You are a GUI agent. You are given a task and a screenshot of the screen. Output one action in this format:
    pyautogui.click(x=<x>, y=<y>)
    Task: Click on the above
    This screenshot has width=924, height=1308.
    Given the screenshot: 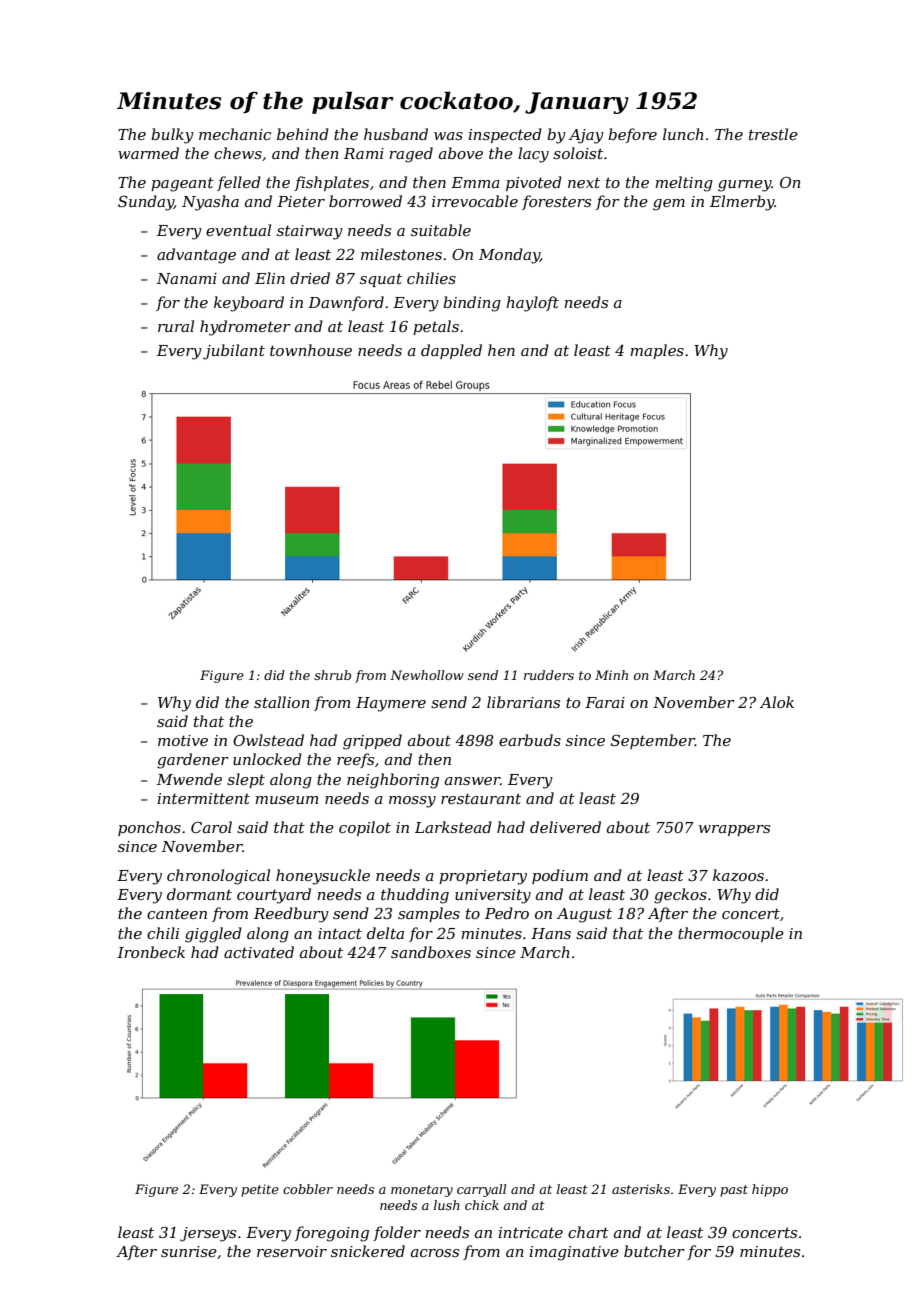 What is the action you would take?
    pyautogui.click(x=461, y=153)
